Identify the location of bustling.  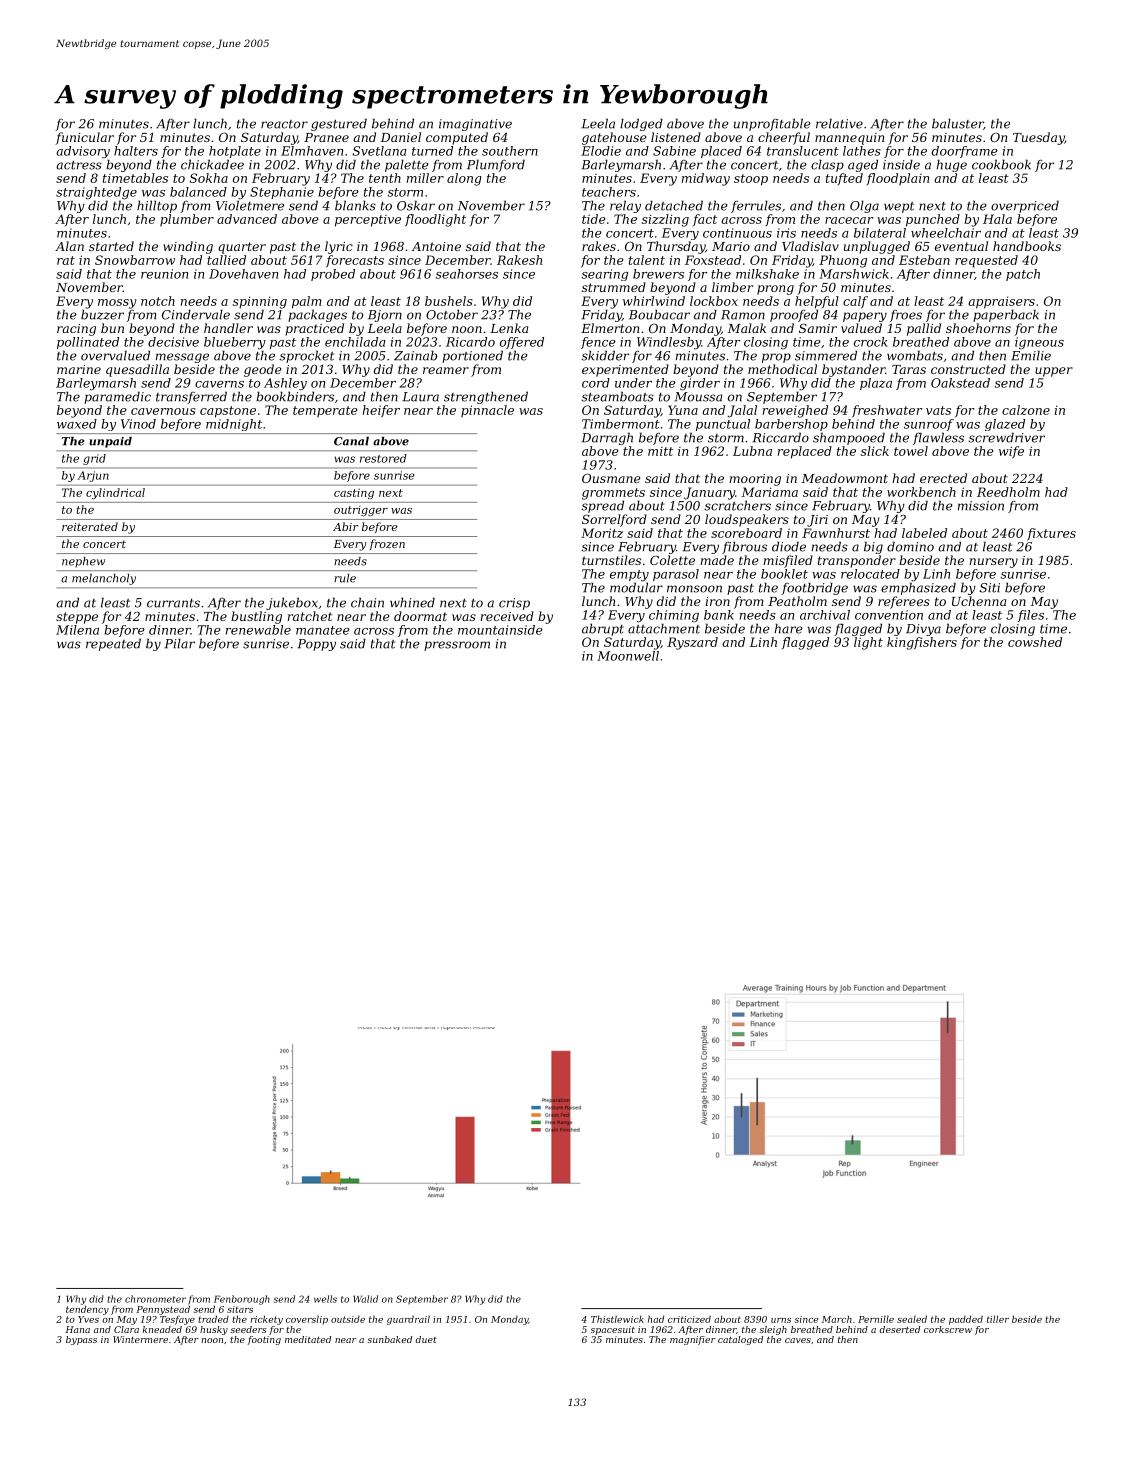
(256, 617).
